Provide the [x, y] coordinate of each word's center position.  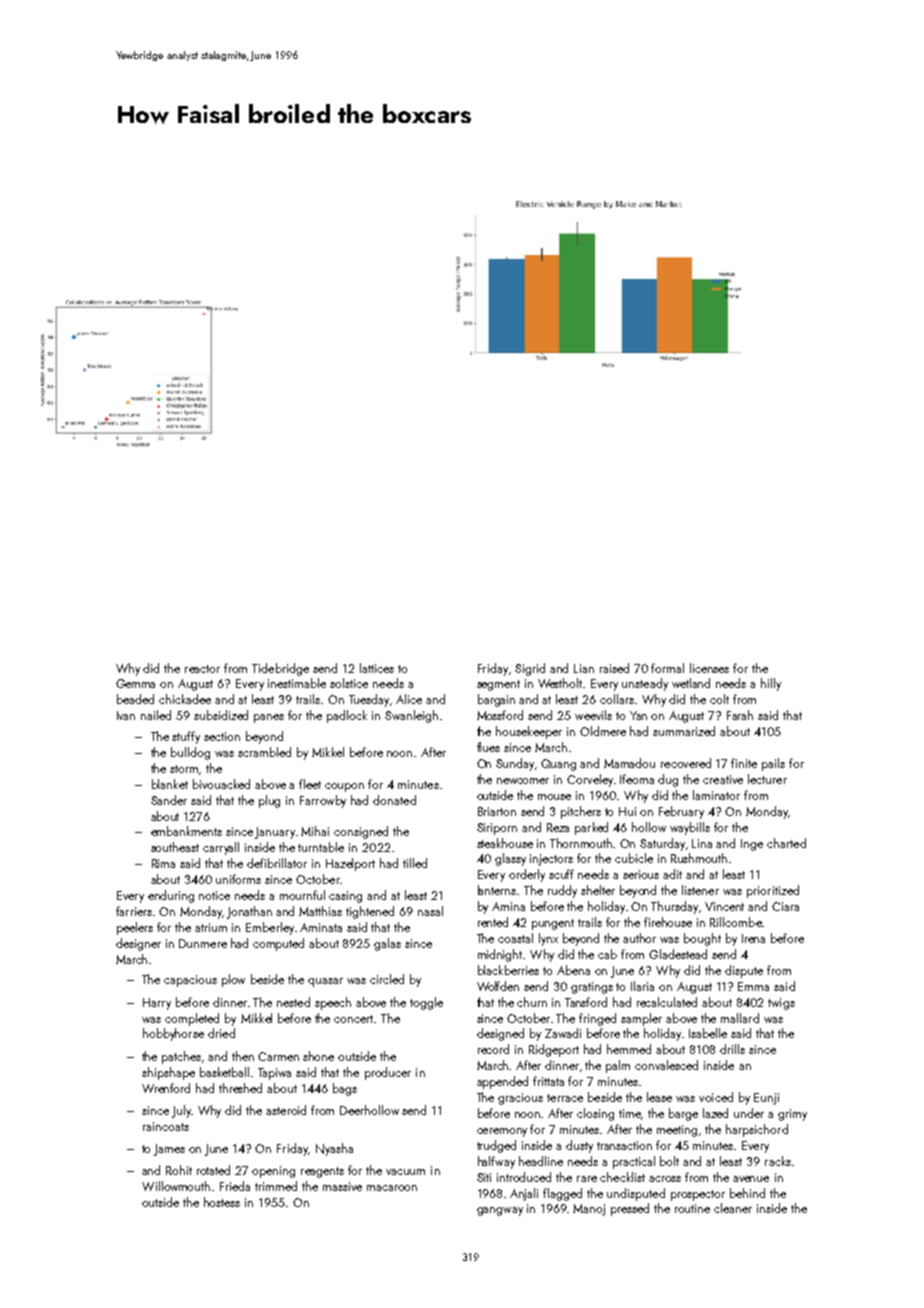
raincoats [166, 1126]
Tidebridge [280, 669]
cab [607, 954]
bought [702, 939]
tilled [415, 863]
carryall [221, 848]
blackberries [508, 970]
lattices [377, 668]
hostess [222, 1202]
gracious [520, 1099]
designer [138, 944]
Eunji [766, 1099]
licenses [709, 668]
